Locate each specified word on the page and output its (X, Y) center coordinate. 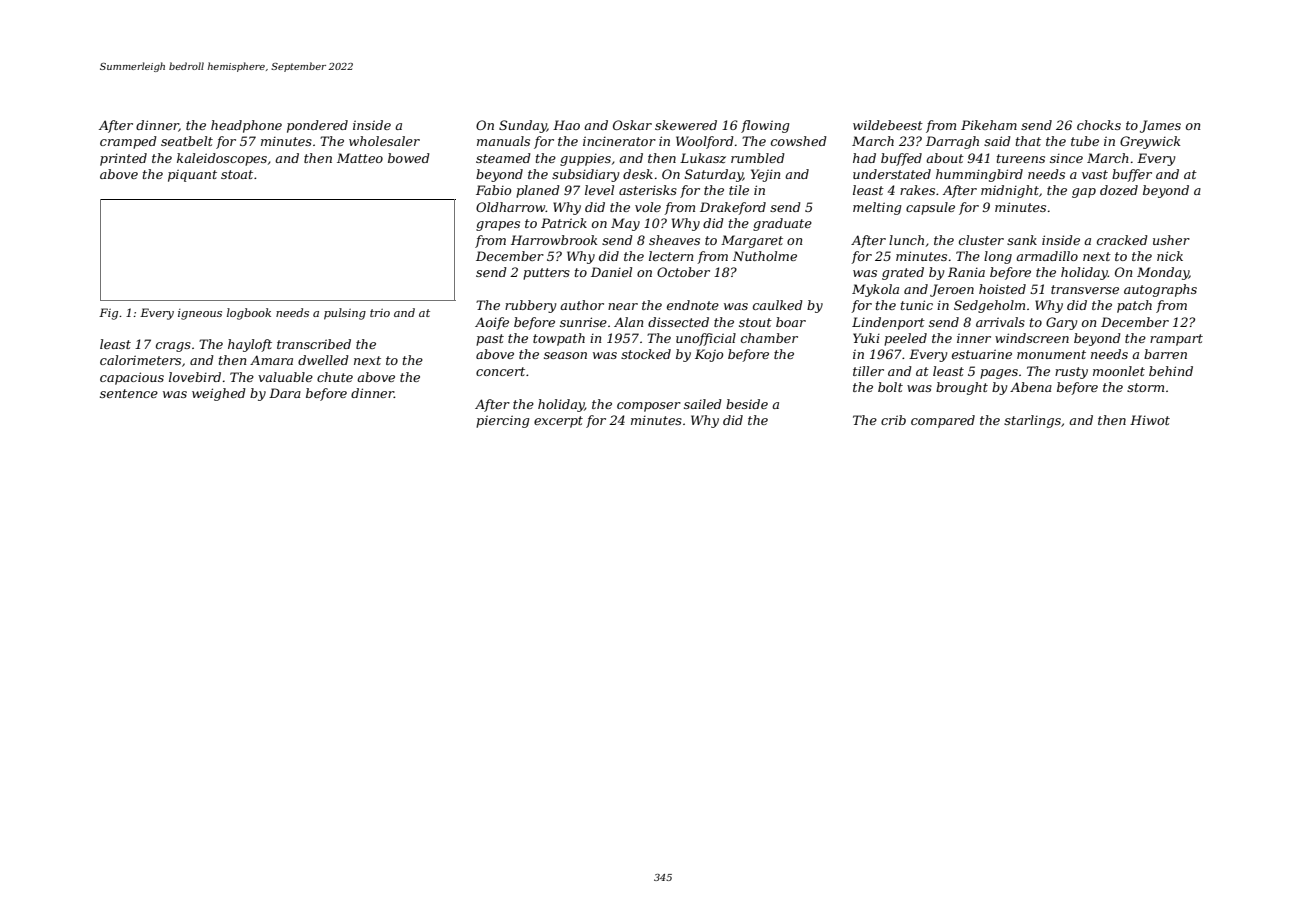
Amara (271, 360)
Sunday (523, 126)
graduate (782, 224)
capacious (132, 378)
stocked (646, 354)
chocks (1099, 125)
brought (962, 388)
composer (649, 407)
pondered (317, 126)
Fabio (493, 190)
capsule (930, 208)
